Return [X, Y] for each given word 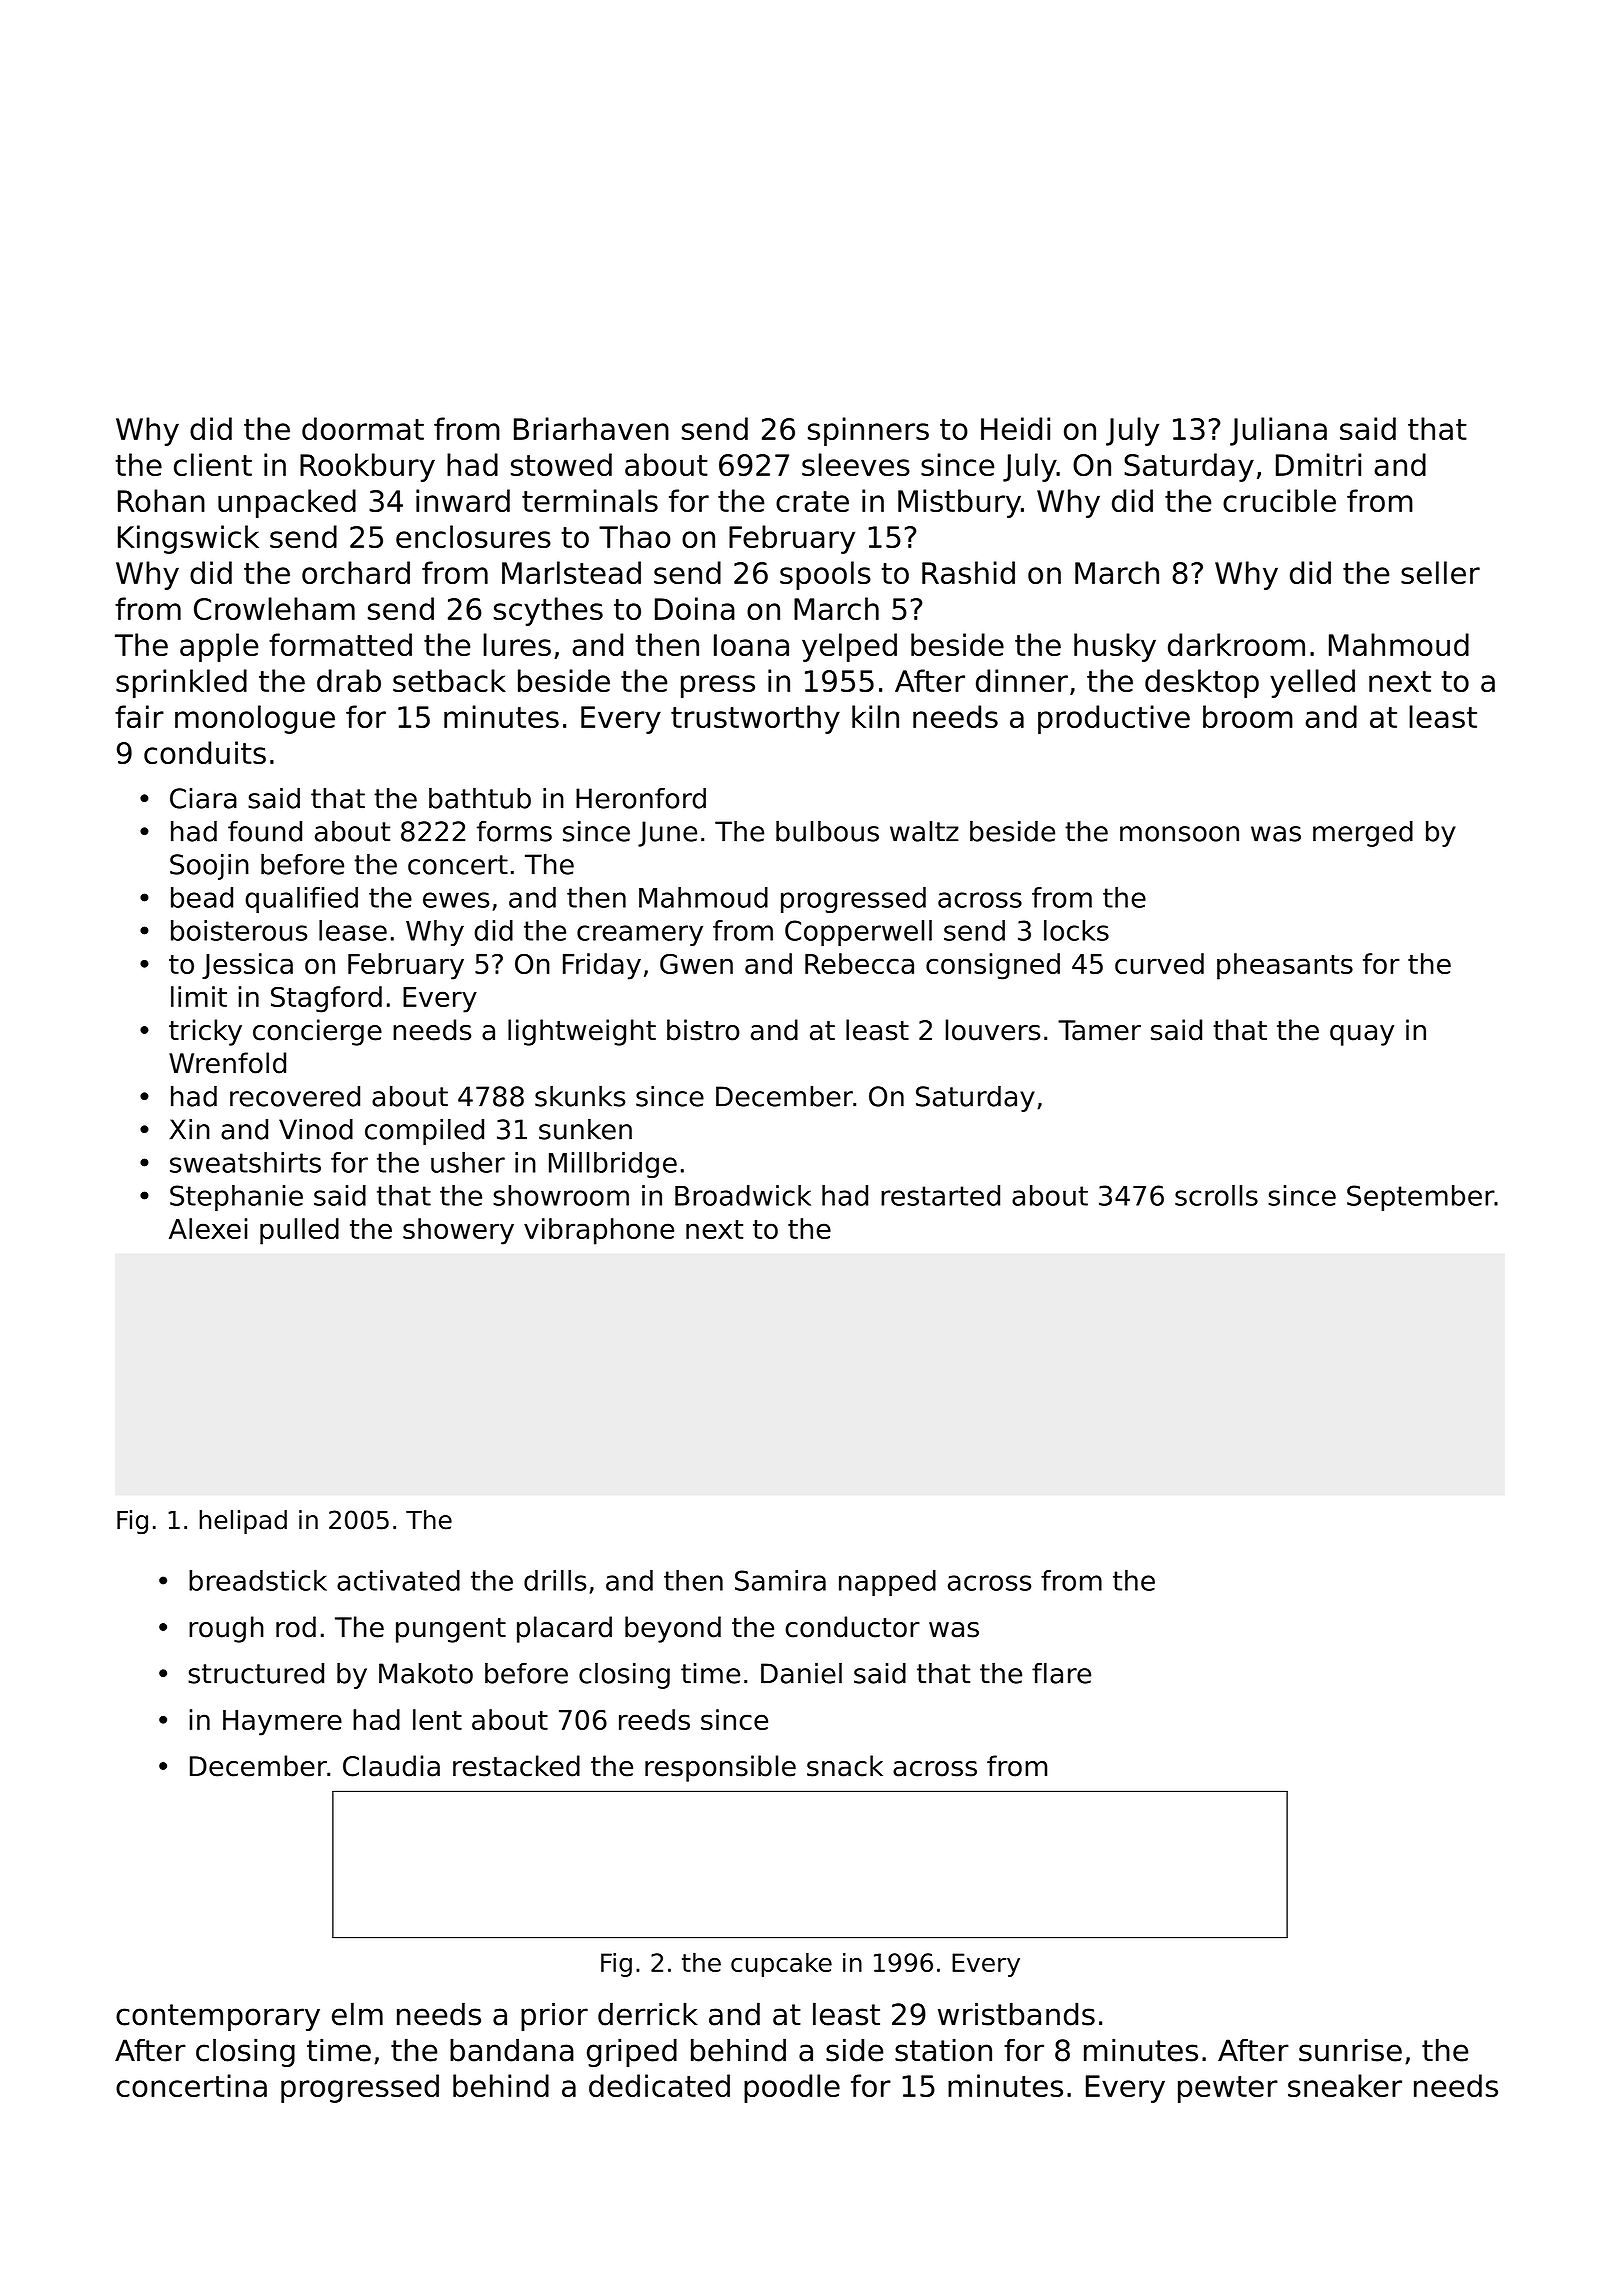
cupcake [781, 1965]
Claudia [391, 1766]
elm [357, 2014]
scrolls [1216, 1195]
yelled [1312, 683]
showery [458, 1231]
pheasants [1285, 966]
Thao [635, 536]
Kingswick [188, 539]
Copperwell [858, 933]
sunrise [1350, 2050]
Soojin [209, 867]
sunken [585, 1129]
